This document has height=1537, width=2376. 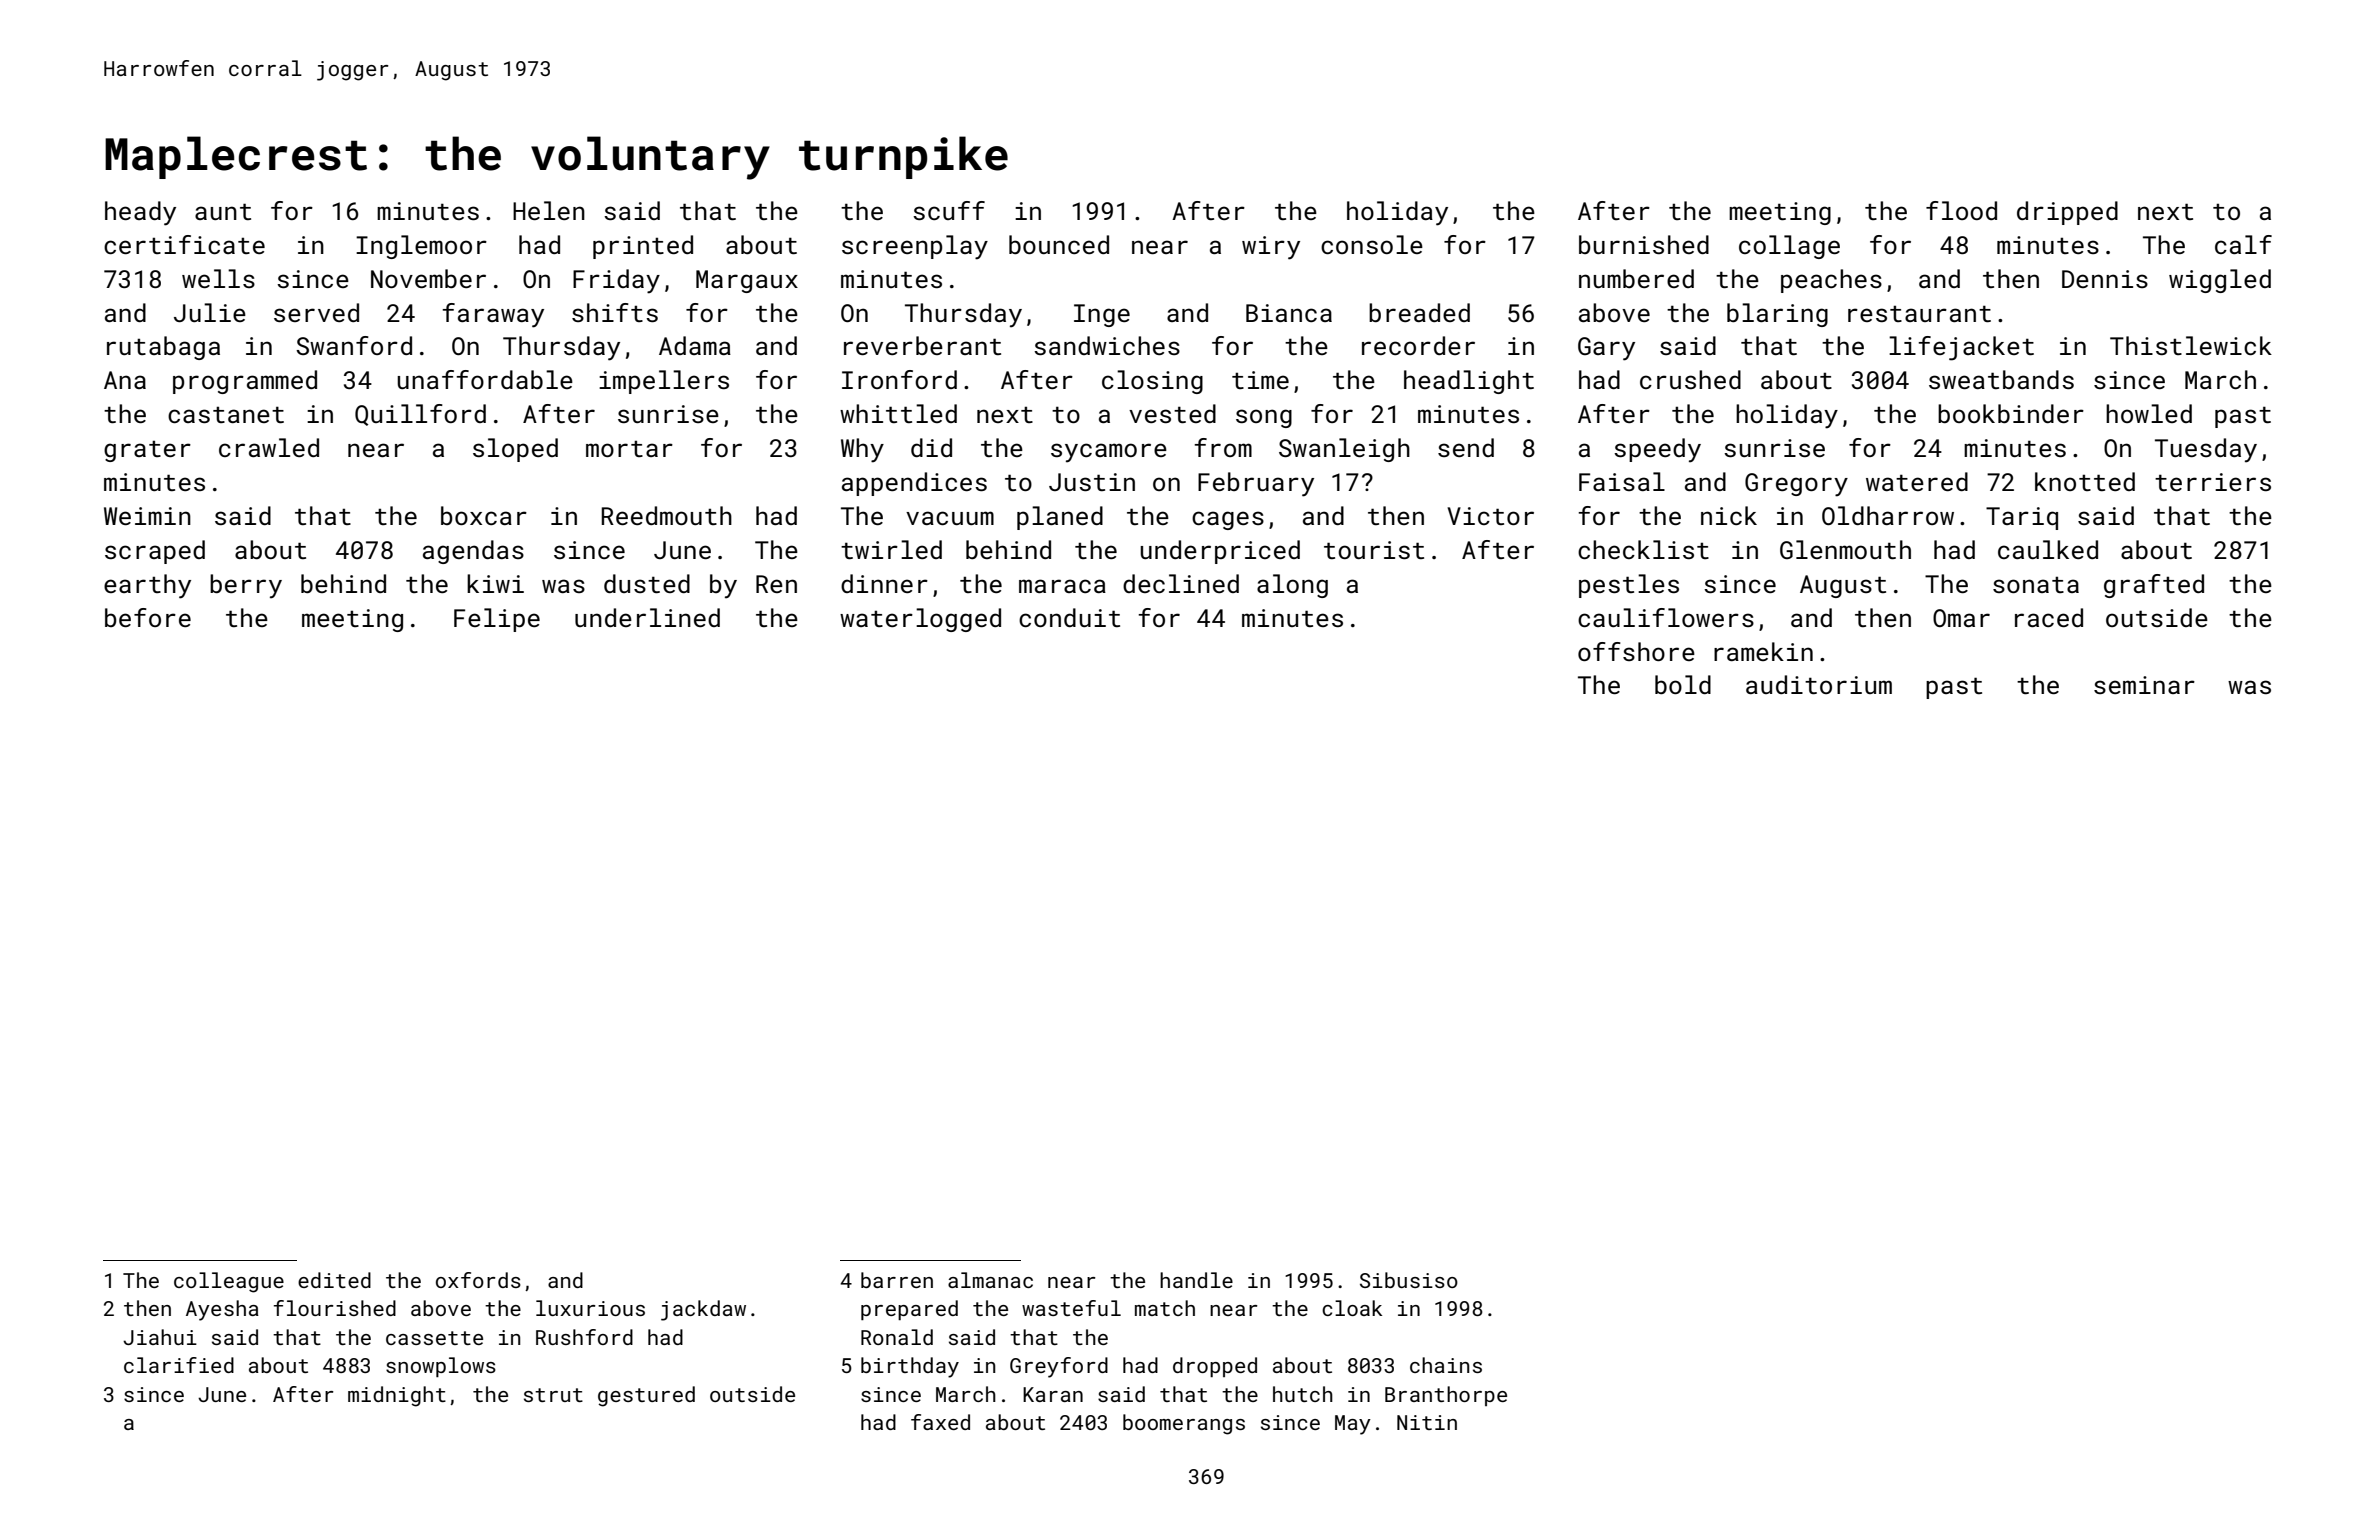 I want to click on barren, so click(x=897, y=1280).
